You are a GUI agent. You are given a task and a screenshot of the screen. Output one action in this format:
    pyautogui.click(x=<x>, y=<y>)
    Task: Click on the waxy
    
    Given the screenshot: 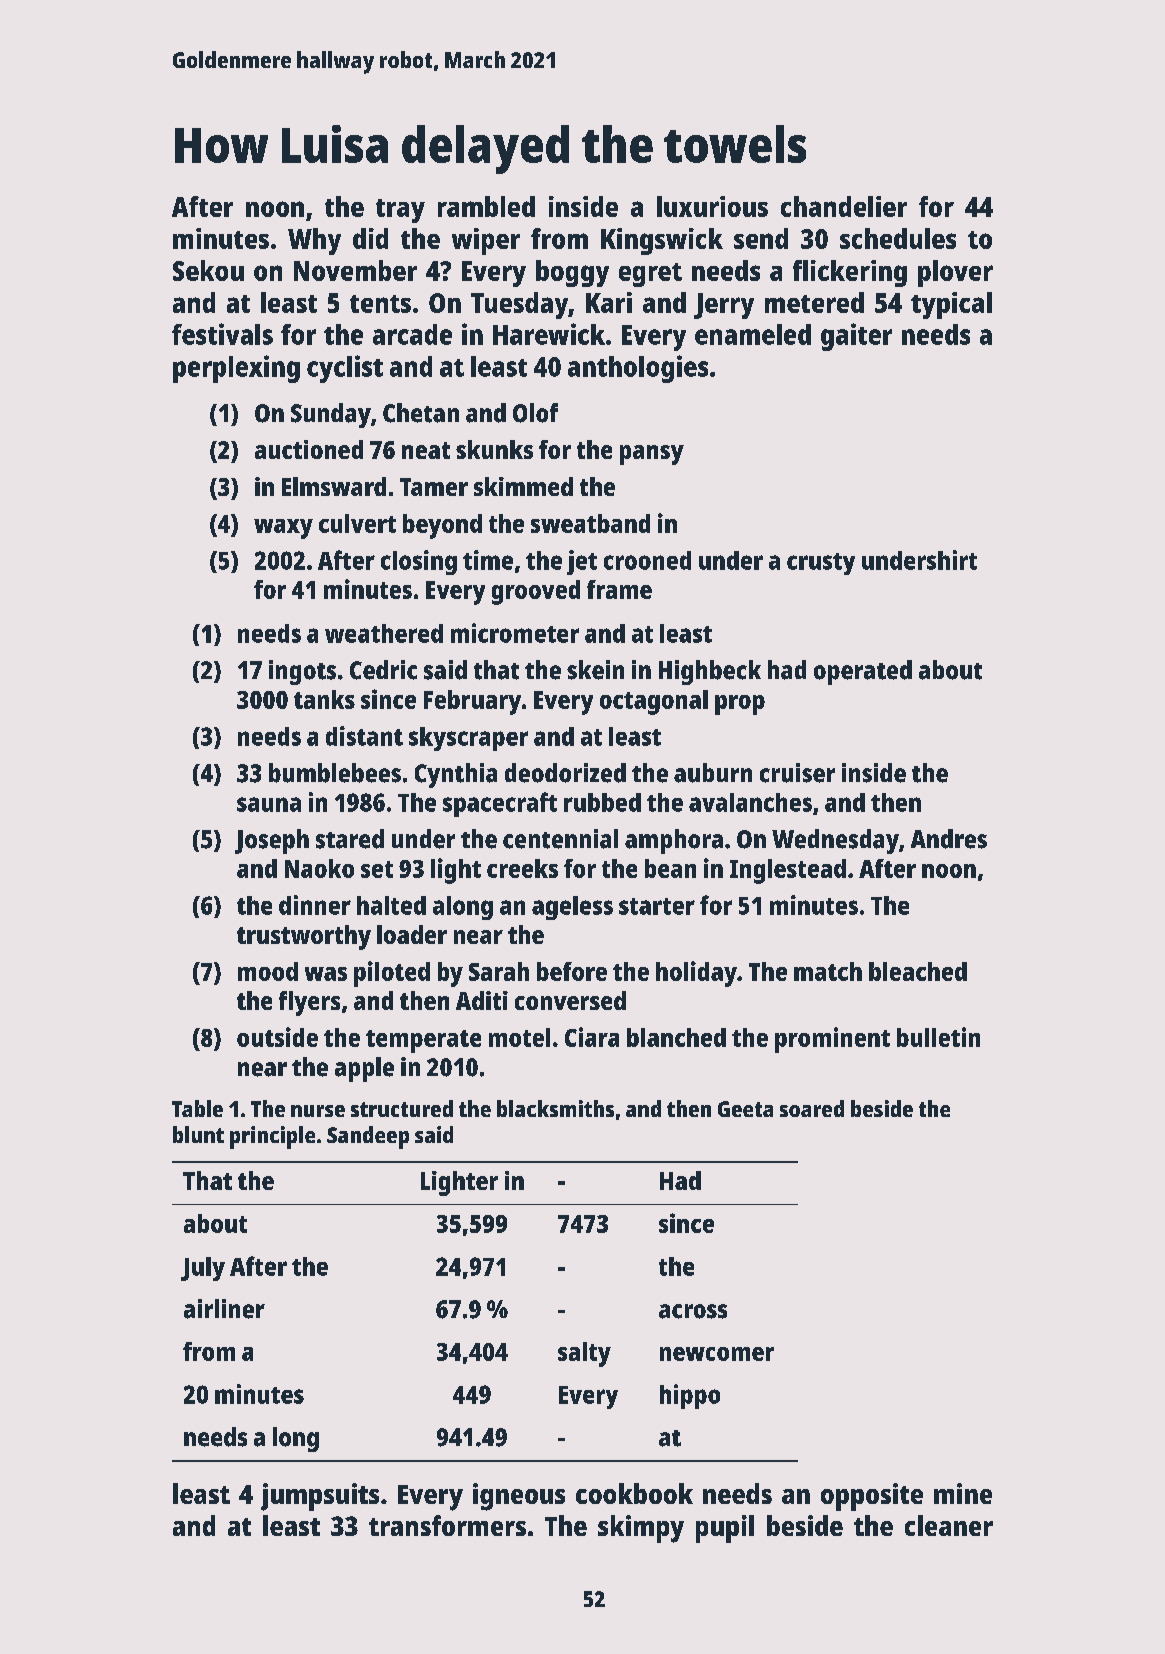 What is the action you would take?
    pyautogui.click(x=283, y=529)
